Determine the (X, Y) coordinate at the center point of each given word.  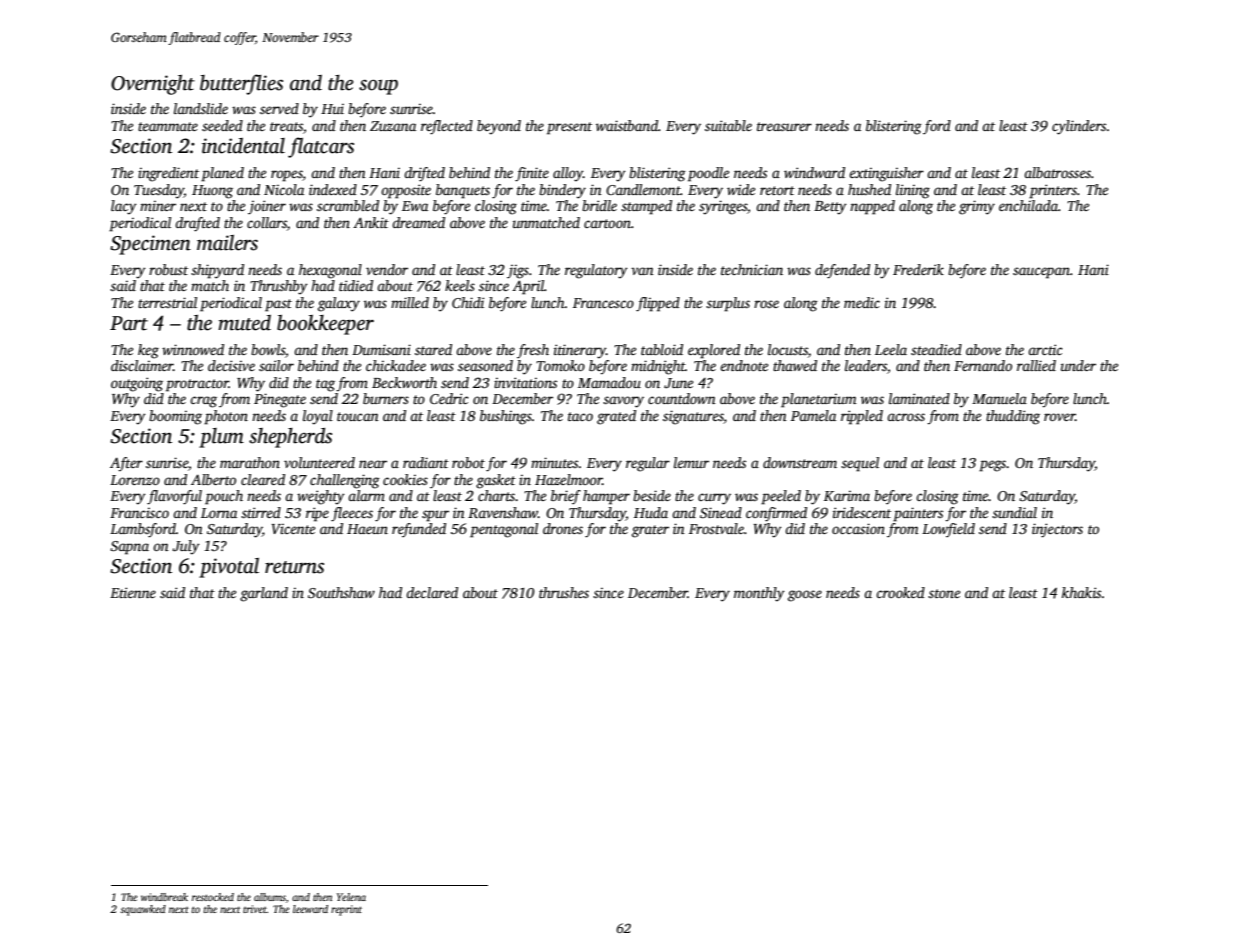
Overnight (153, 85)
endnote (744, 365)
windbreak (164, 897)
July (186, 547)
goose (805, 596)
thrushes (564, 592)
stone (944, 593)
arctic (1045, 349)
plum (221, 438)
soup (378, 87)
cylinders (1079, 127)
